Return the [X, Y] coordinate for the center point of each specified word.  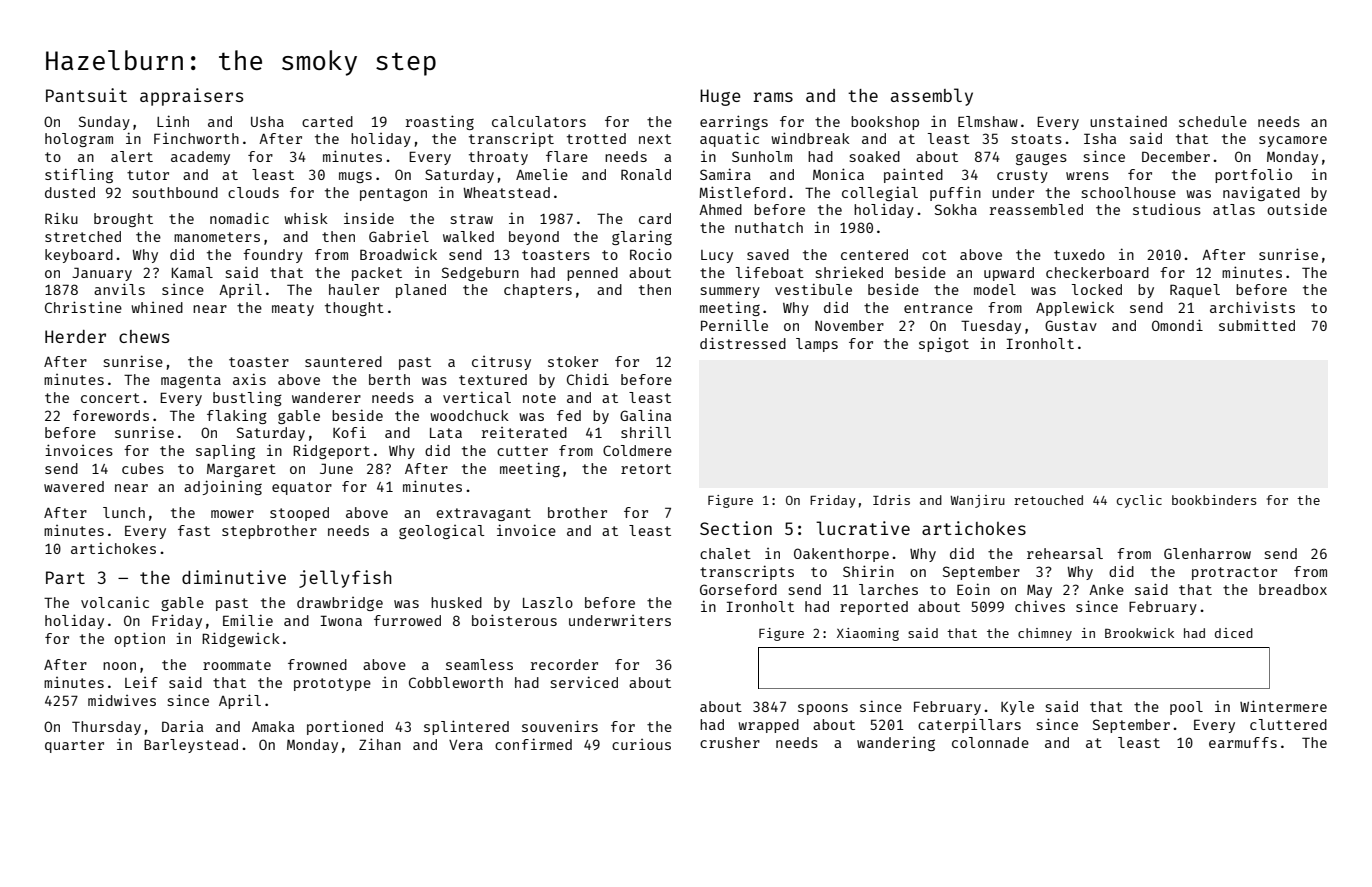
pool [1186, 708]
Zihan [380, 744]
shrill [646, 432]
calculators [539, 121]
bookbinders [1214, 500]
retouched [1048, 500]
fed [569, 415]
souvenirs [560, 726]
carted [327, 121]
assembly [932, 97]
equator [302, 488]
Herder [75, 336]
